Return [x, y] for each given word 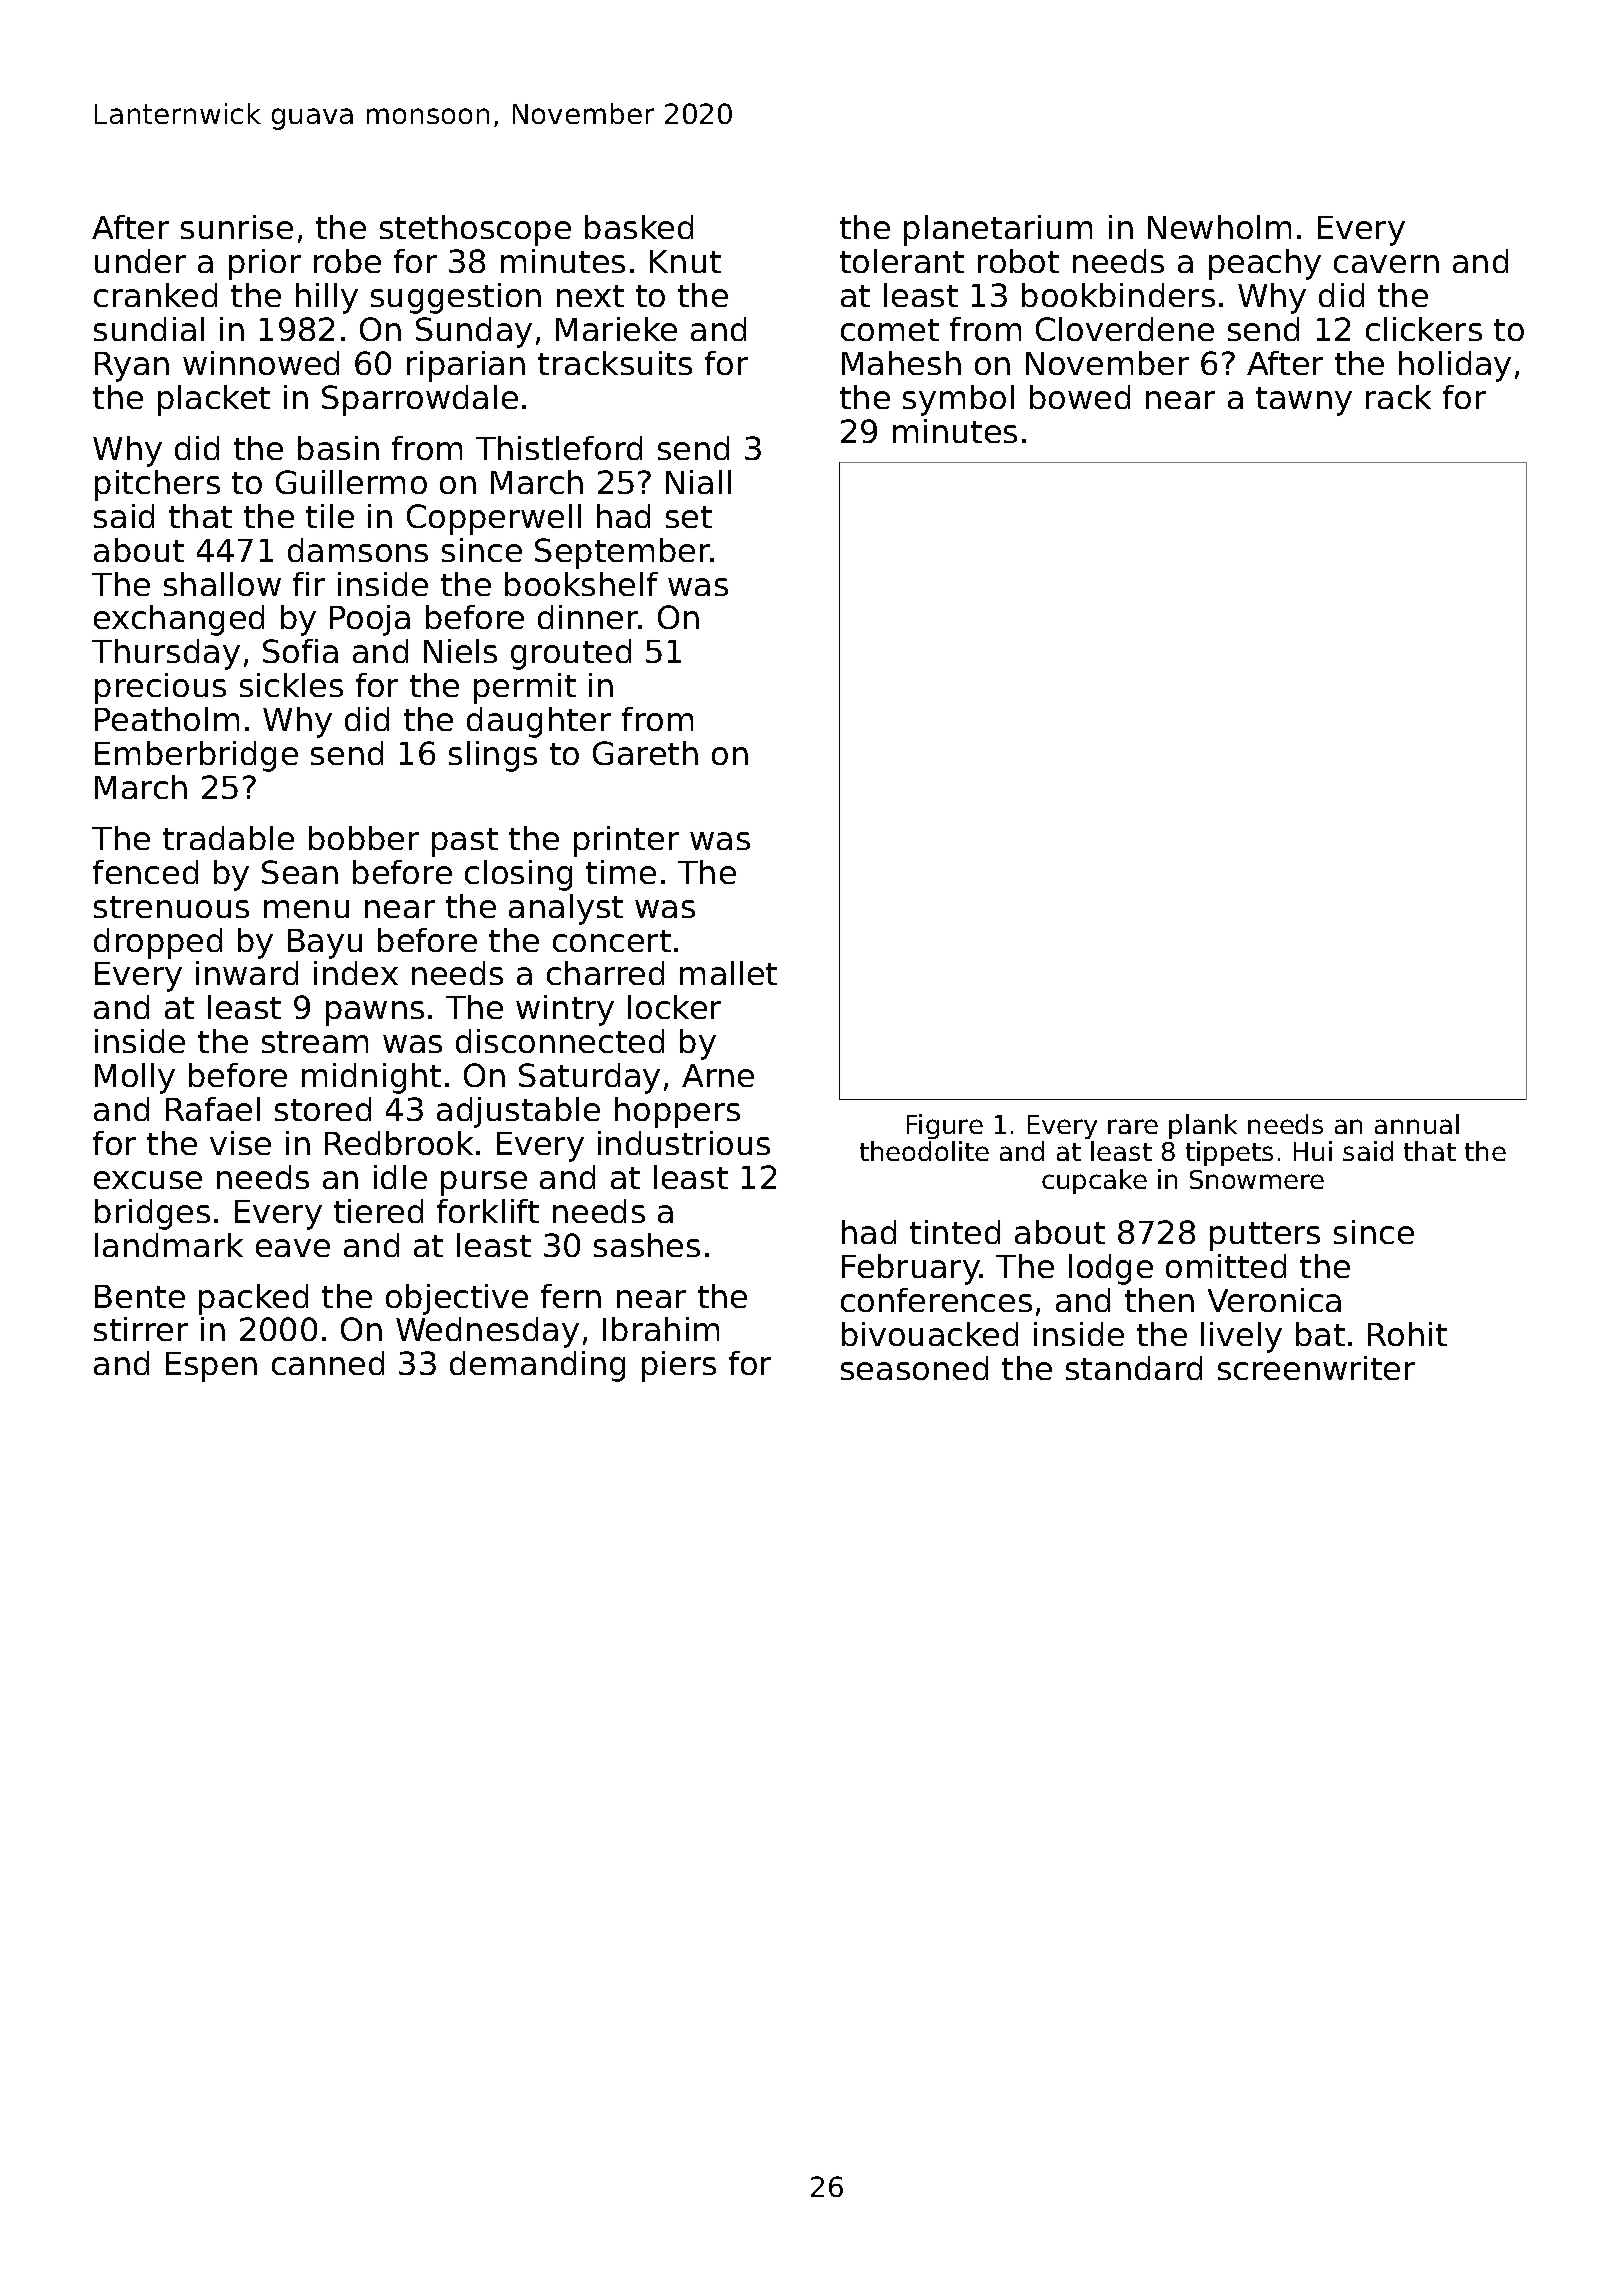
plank [1203, 1126]
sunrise [237, 227]
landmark [169, 1245]
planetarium [998, 230]
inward [247, 973]
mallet [728, 973]
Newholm [1219, 227]
